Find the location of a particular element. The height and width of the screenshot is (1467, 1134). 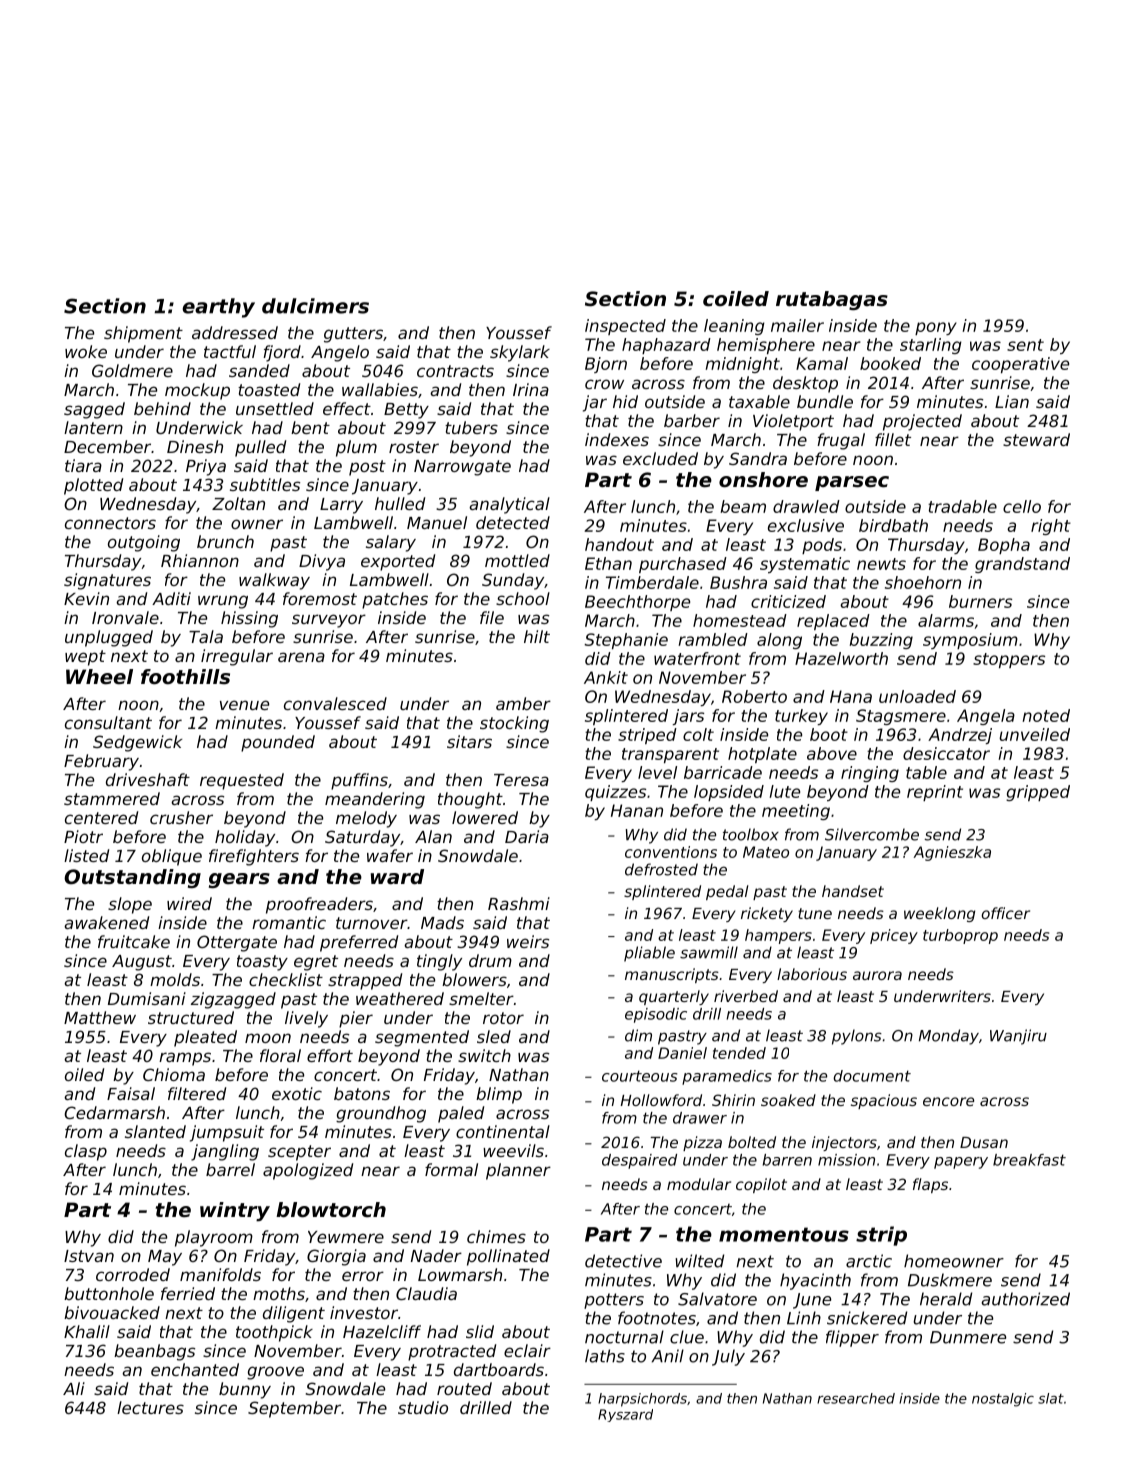

foothills is located at coordinates (185, 677).
